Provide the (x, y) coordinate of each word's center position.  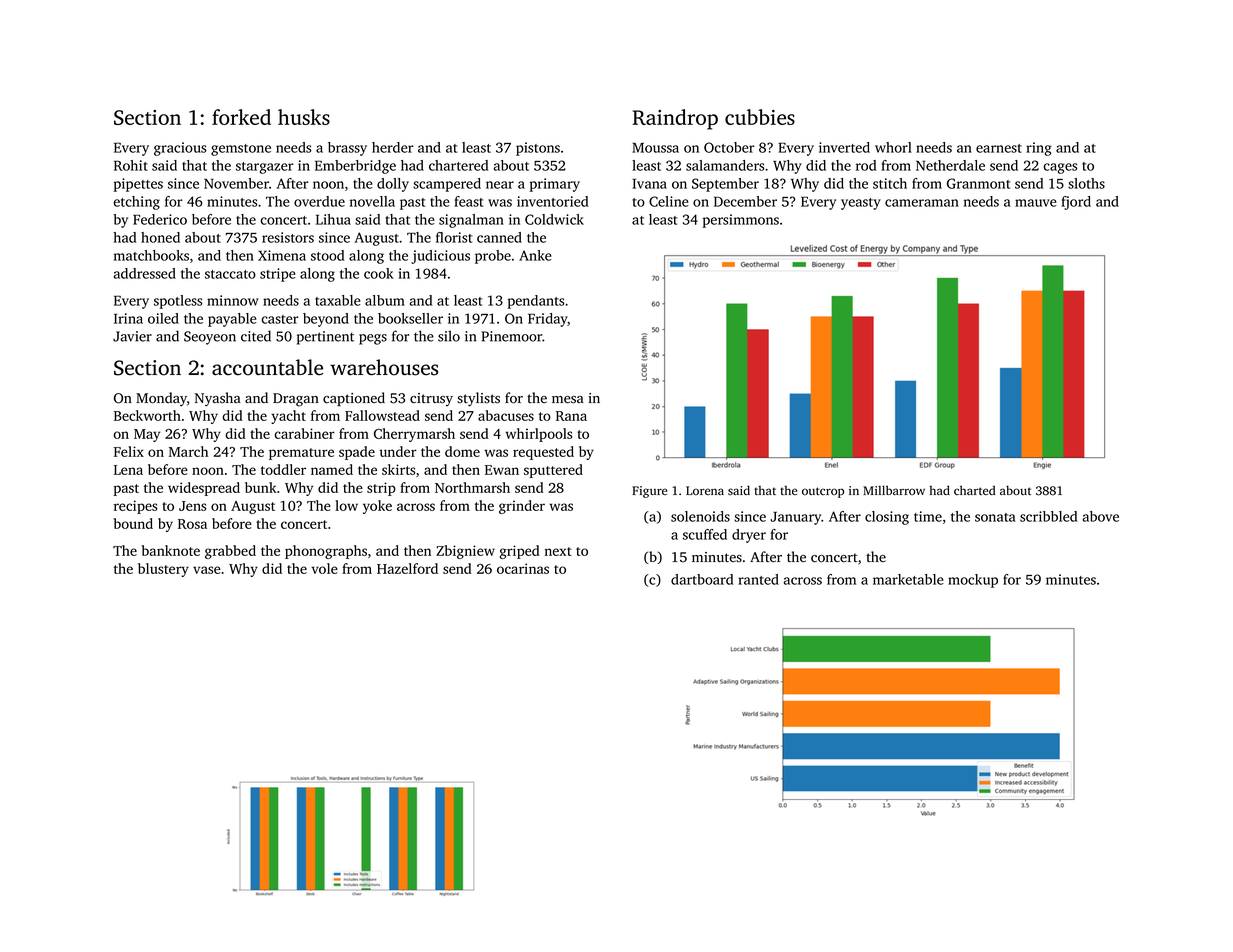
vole (324, 568)
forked (241, 117)
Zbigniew (465, 552)
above (1101, 516)
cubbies (760, 117)
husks (304, 117)
